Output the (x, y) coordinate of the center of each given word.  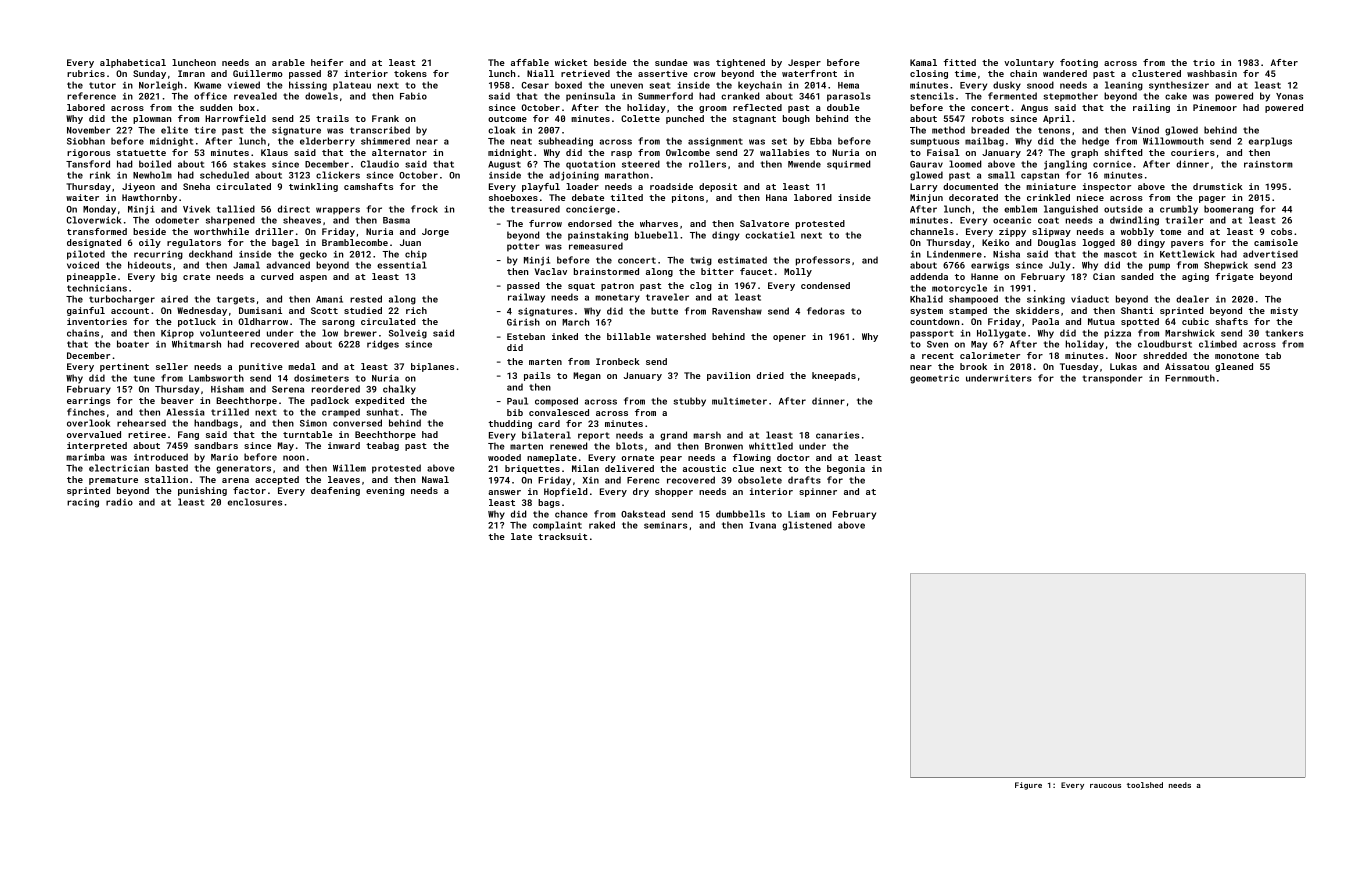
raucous (1105, 786)
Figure (1028, 786)
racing (83, 503)
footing (1079, 63)
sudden (216, 107)
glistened (807, 526)
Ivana (763, 525)
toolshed (1145, 785)
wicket (571, 62)
